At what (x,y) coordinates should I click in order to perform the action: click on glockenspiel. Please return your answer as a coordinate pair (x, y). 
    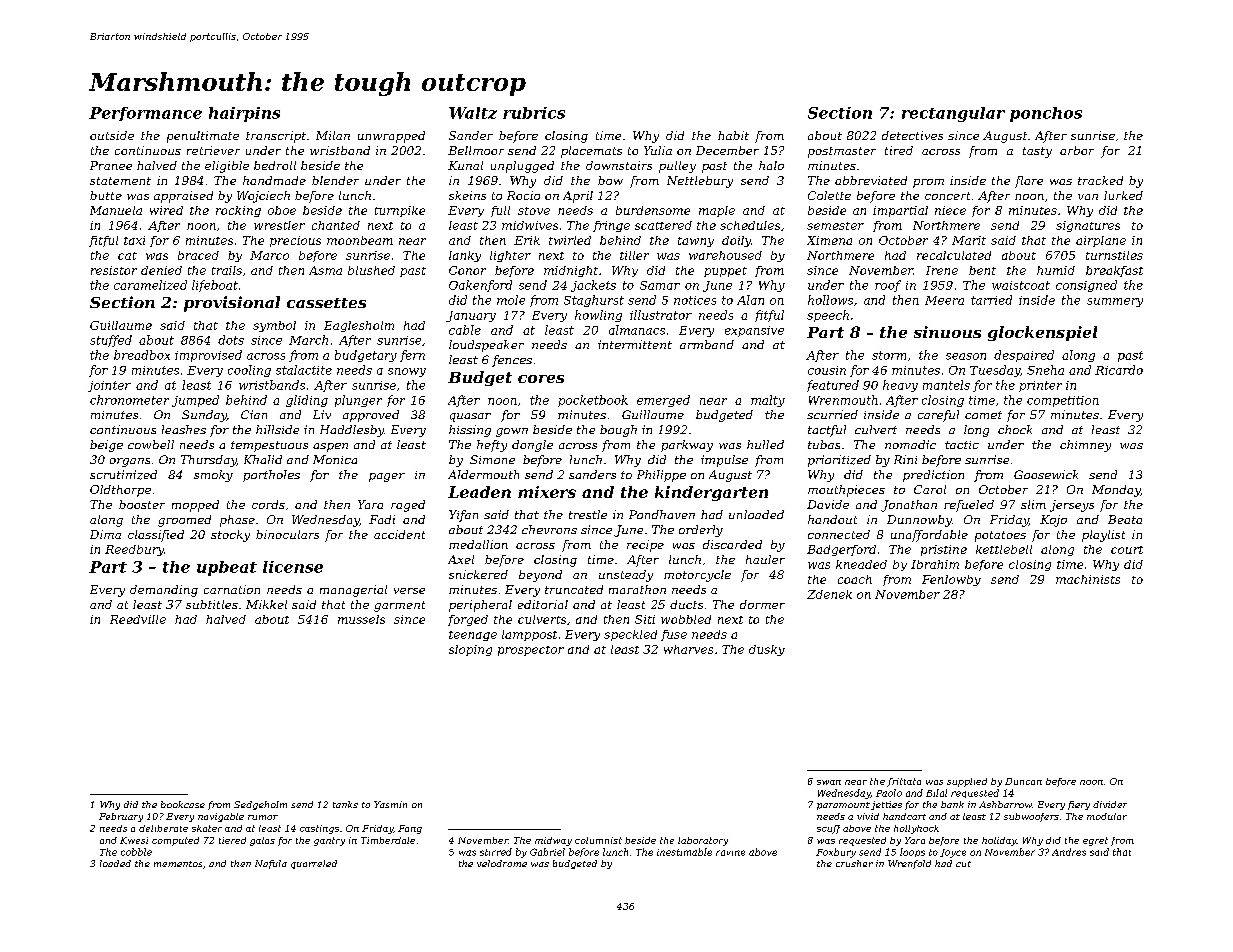
    Looking at the image, I should click on (1042, 333).
